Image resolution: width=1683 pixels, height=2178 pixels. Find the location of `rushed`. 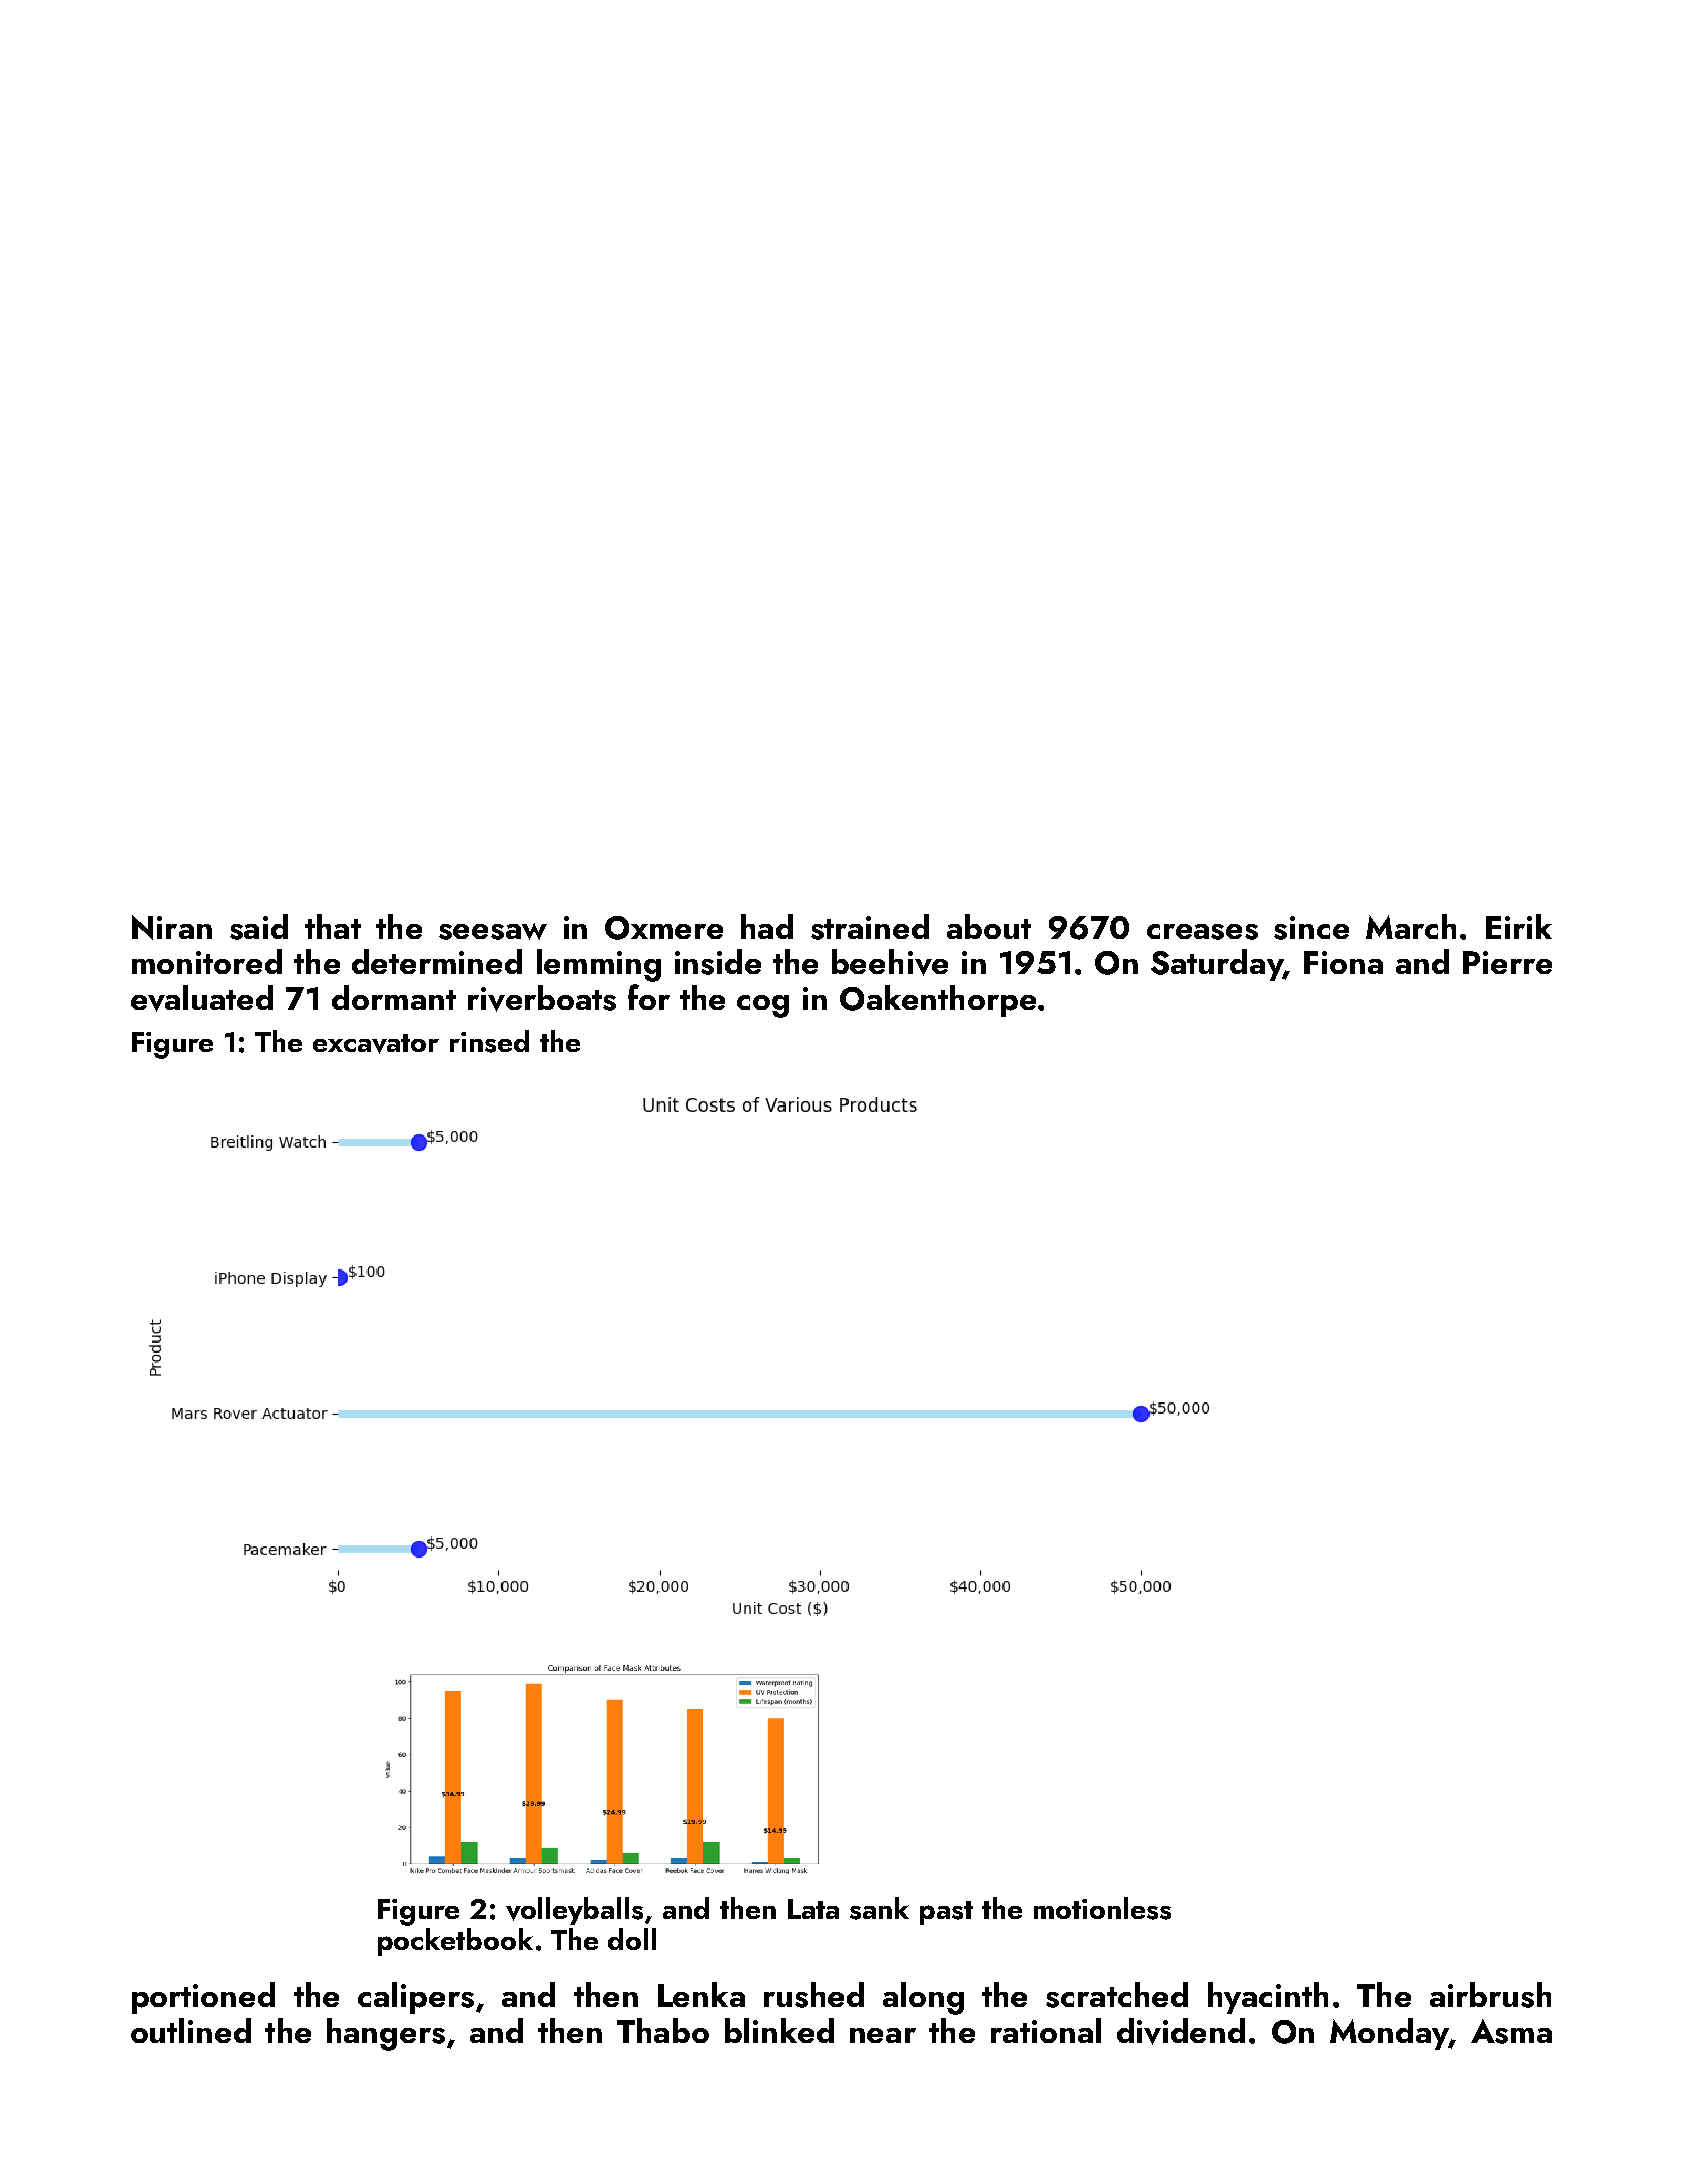

rushed is located at coordinates (814, 1995).
